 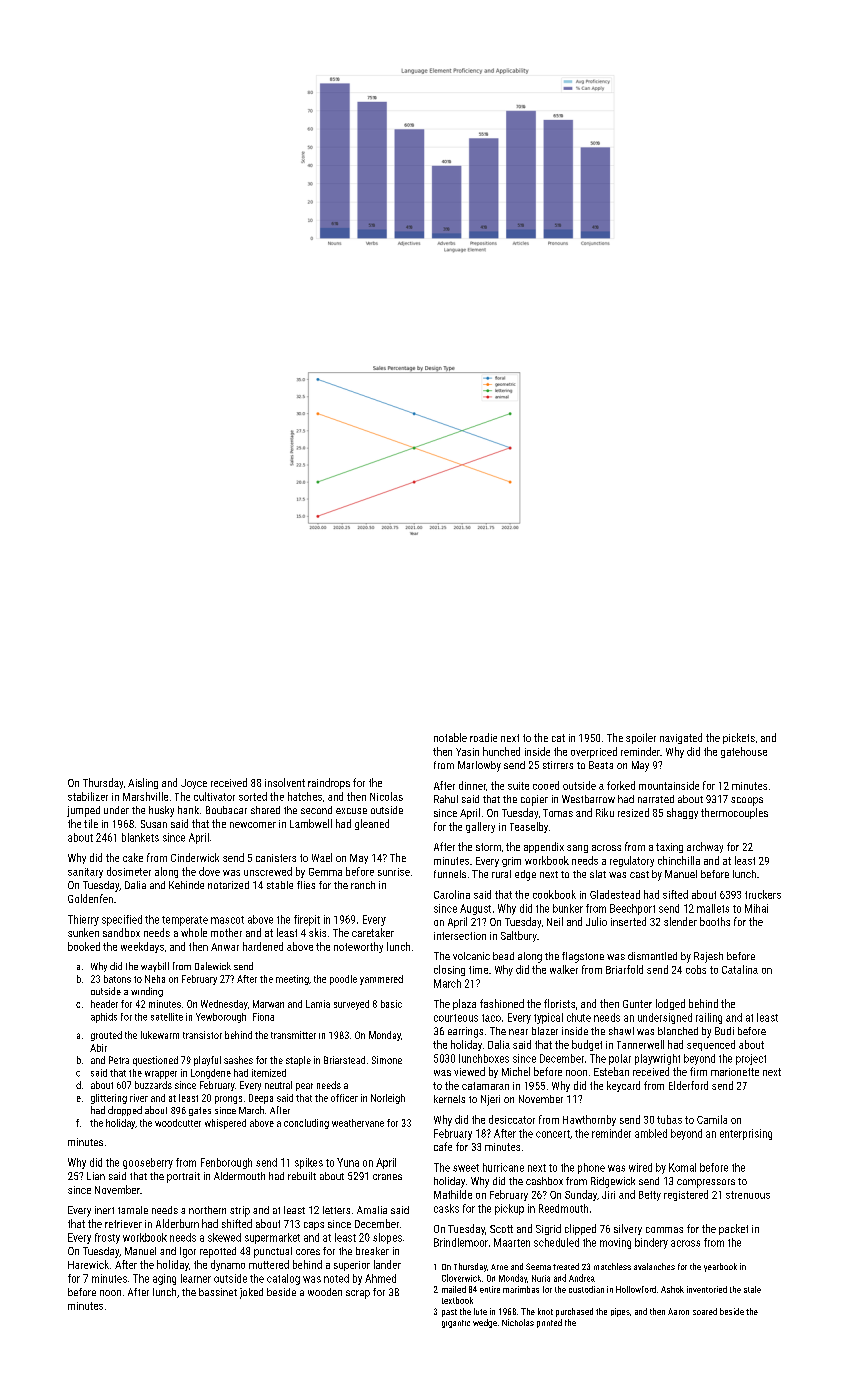 What do you see at coordinates (104, 1004) in the page?
I see `header` at bounding box center [104, 1004].
